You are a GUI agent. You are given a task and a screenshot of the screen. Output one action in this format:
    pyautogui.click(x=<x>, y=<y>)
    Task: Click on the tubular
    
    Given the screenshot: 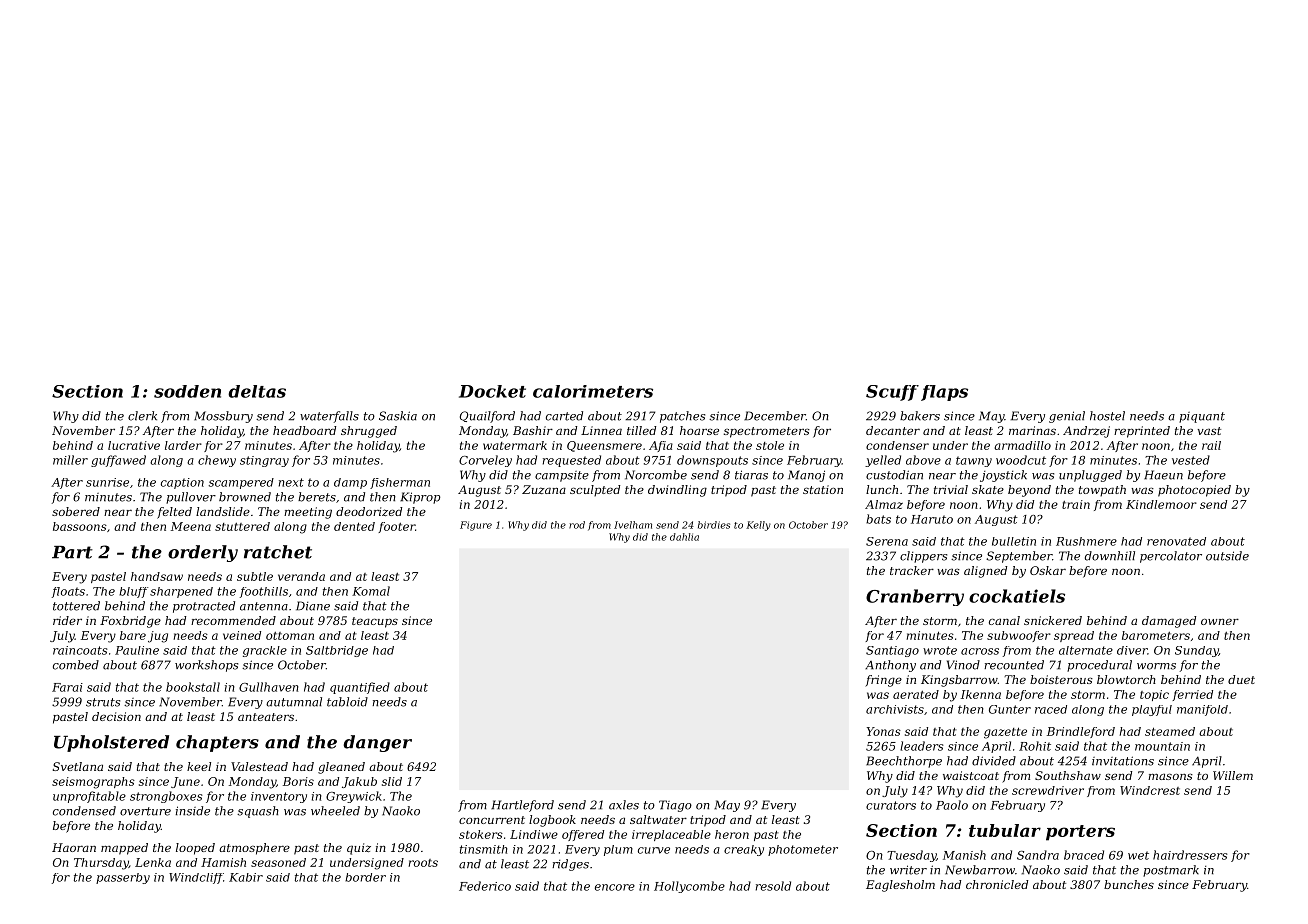 What is the action you would take?
    pyautogui.click(x=1005, y=830)
